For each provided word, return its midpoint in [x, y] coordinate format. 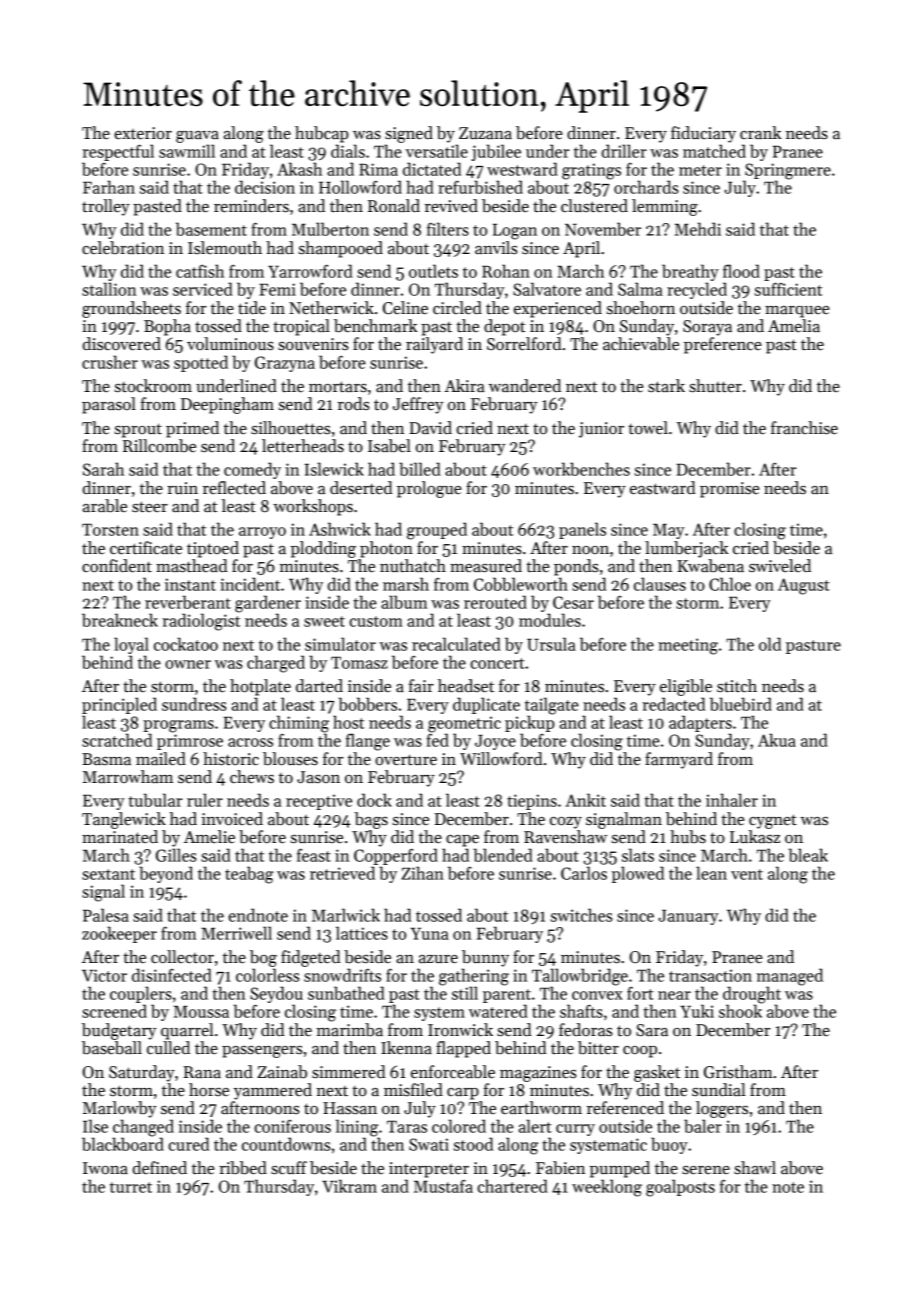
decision [265, 187]
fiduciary [703, 134]
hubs [688, 837]
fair [421, 686]
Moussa [201, 1011]
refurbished [480, 187]
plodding [323, 549]
